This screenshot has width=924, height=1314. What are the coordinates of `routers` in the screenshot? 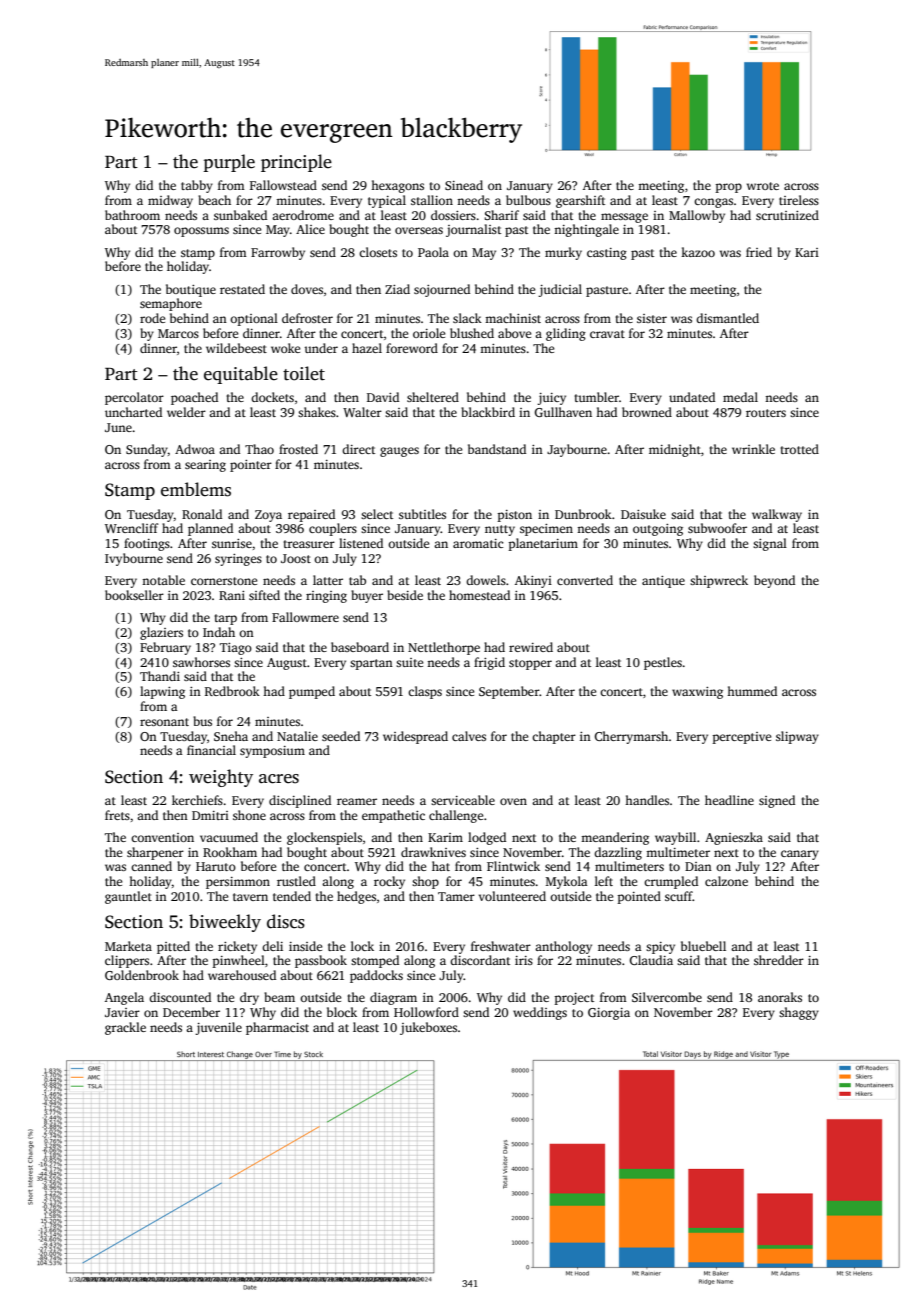 It's located at (766, 413).
